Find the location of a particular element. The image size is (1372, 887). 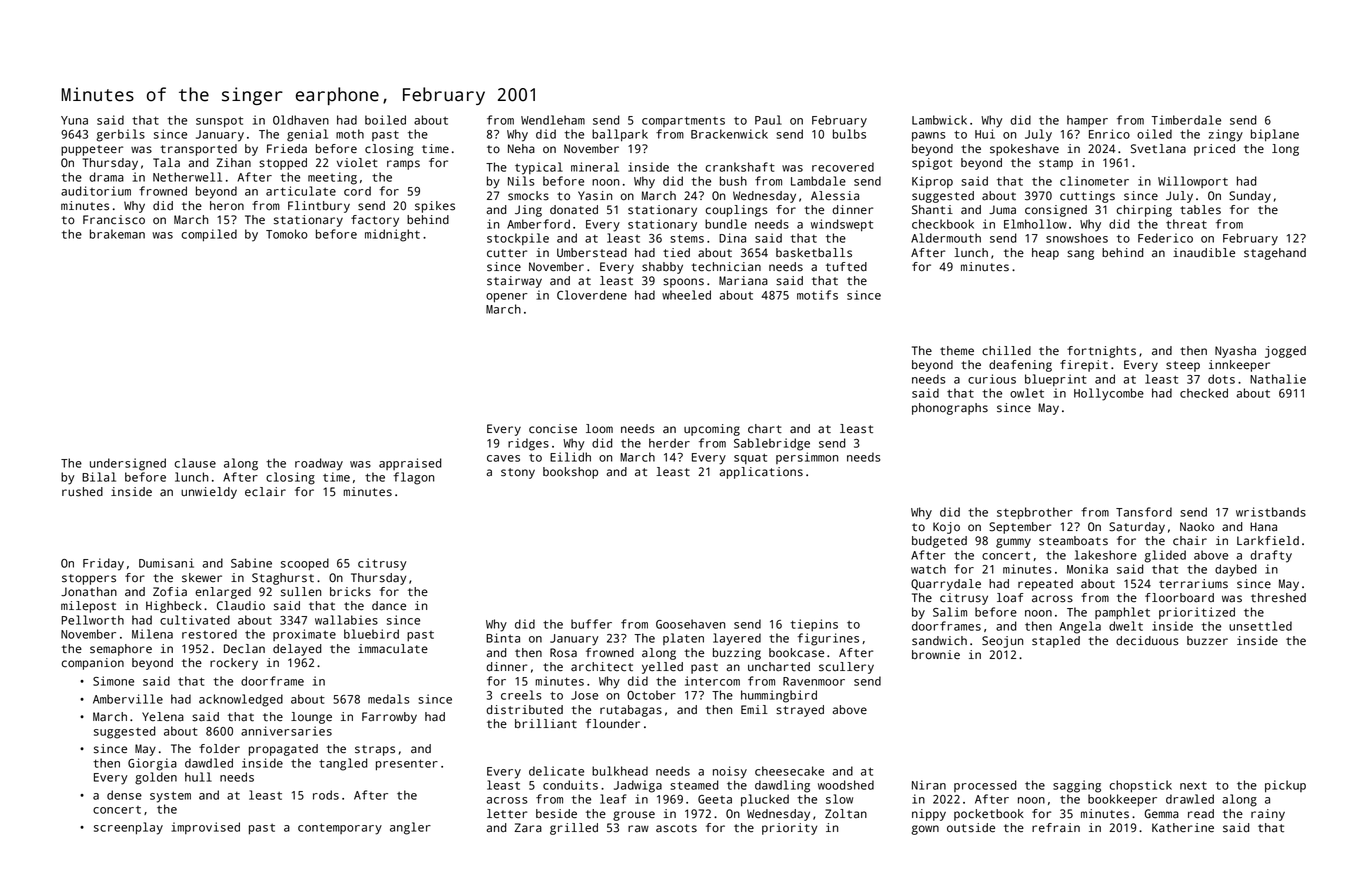

compartments is located at coordinates (683, 122).
